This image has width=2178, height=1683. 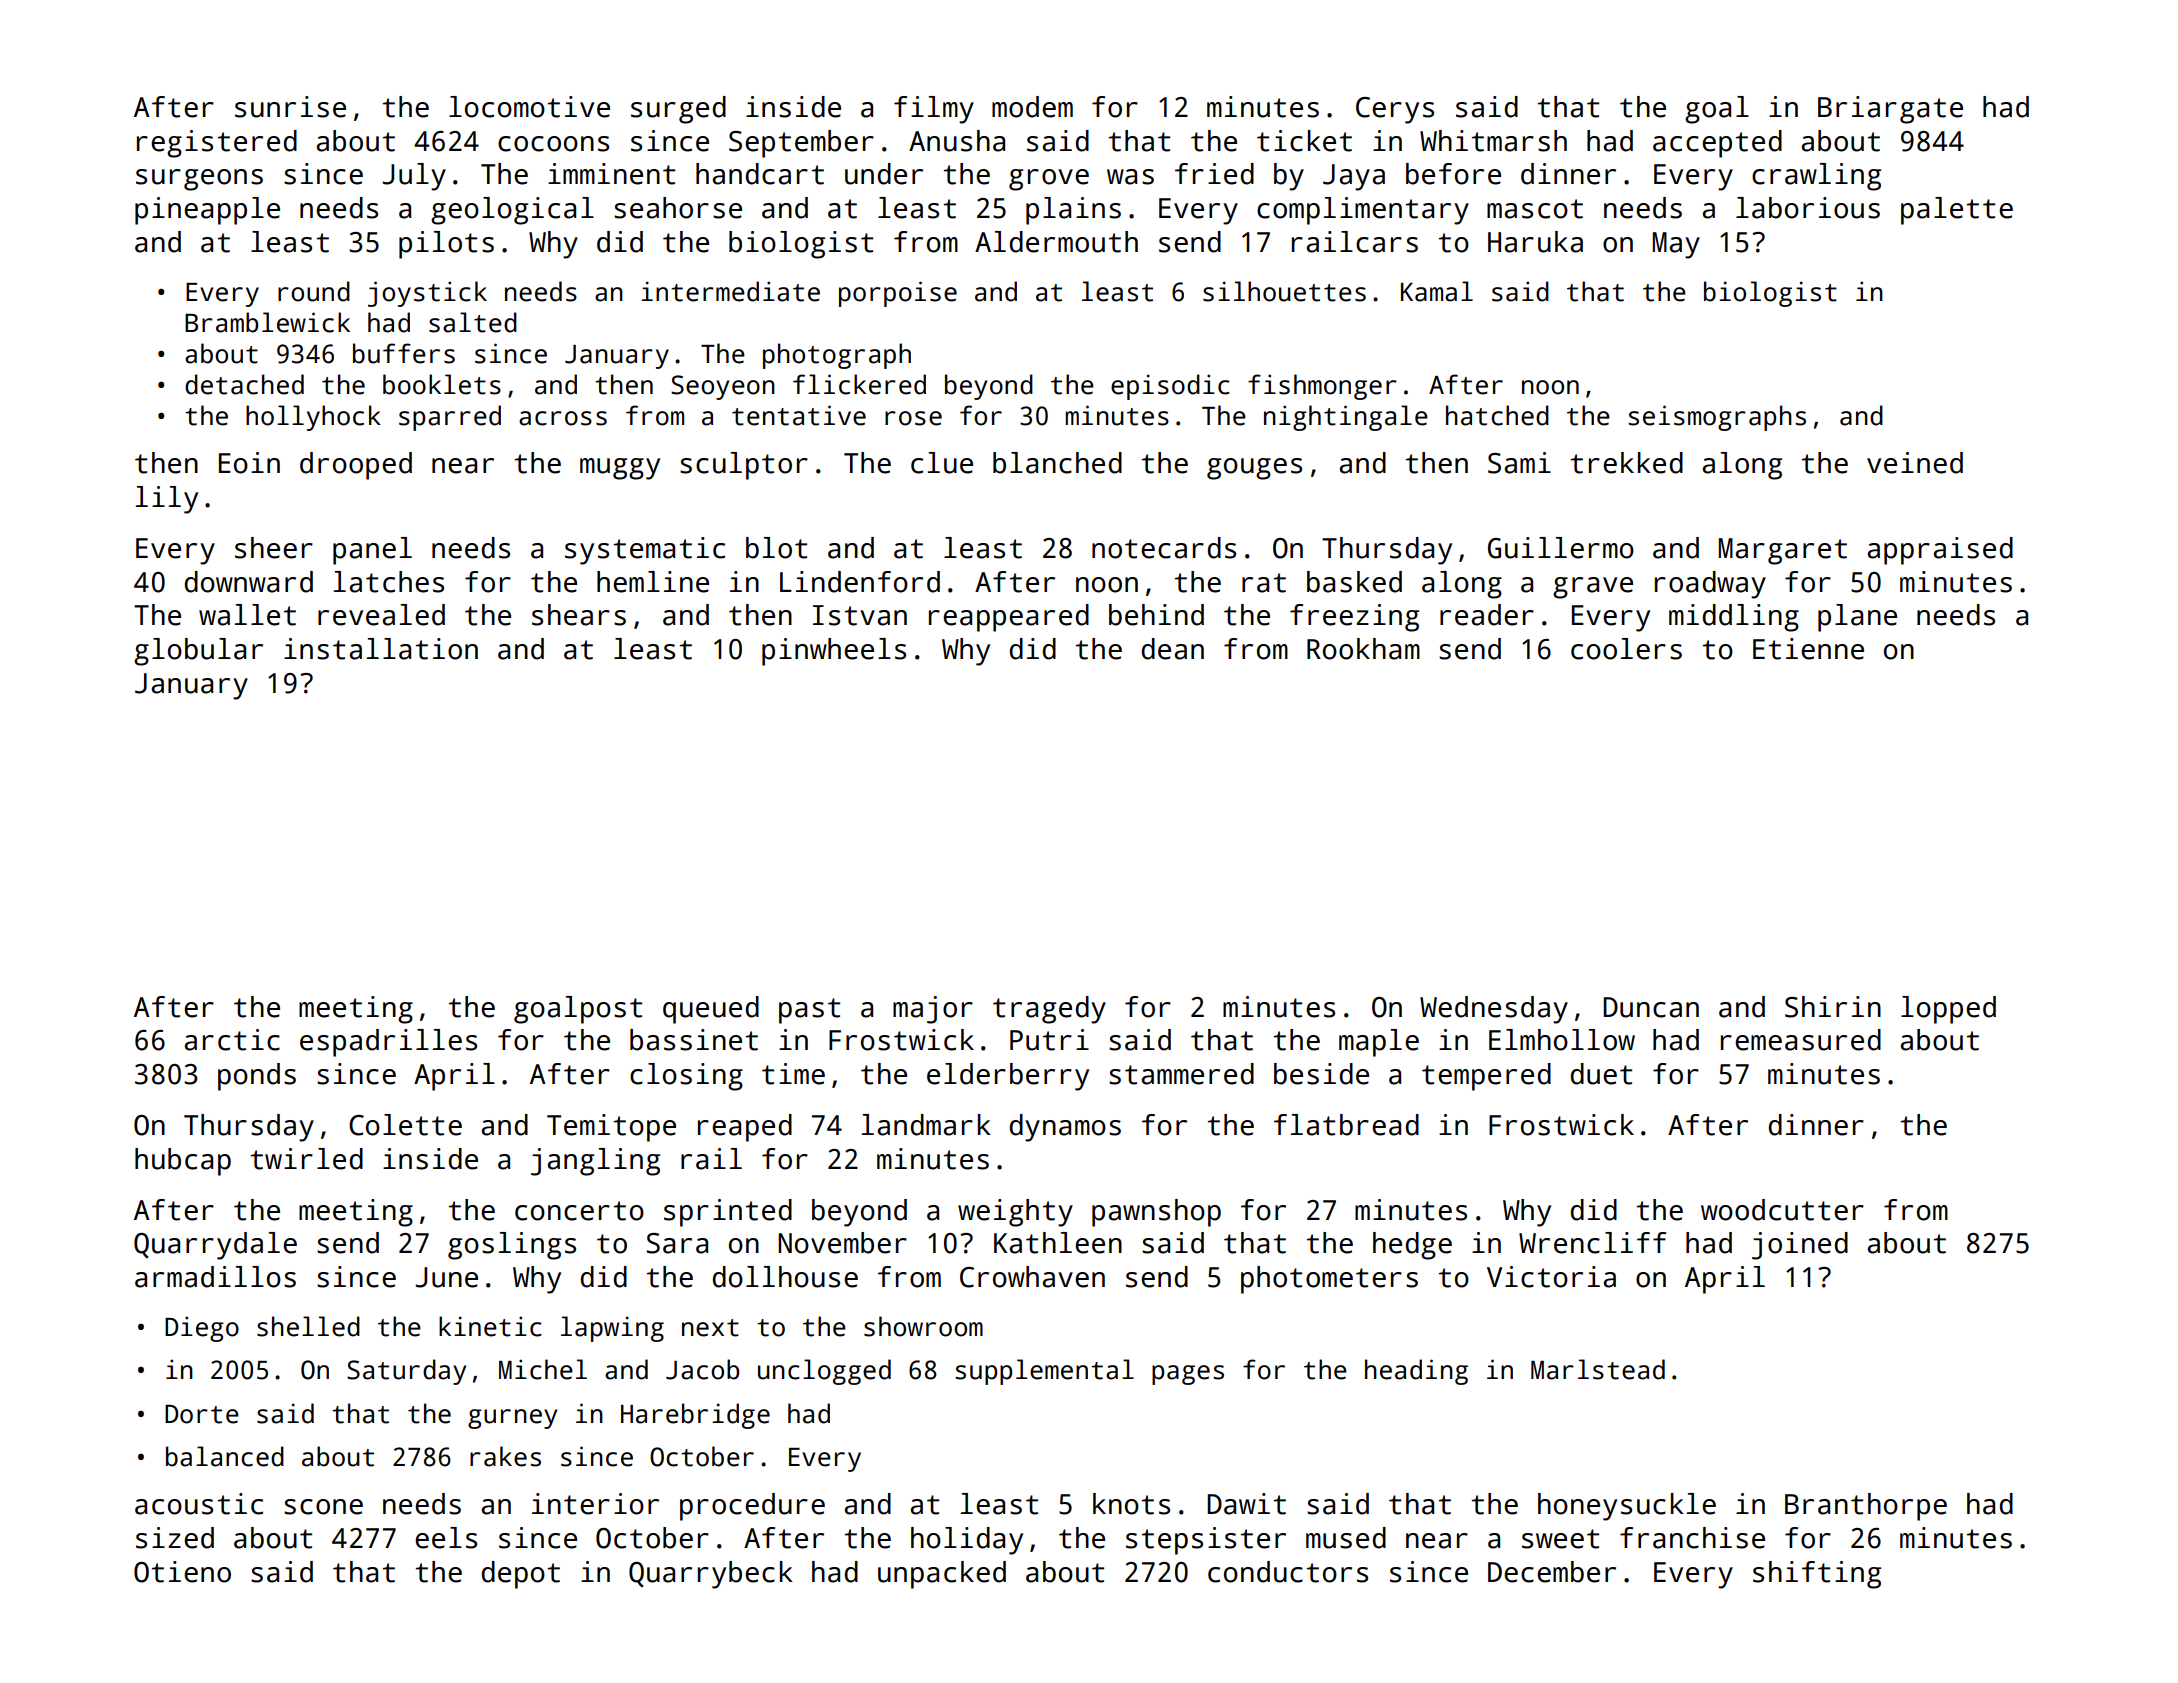 I want to click on locomotive, so click(x=529, y=107).
